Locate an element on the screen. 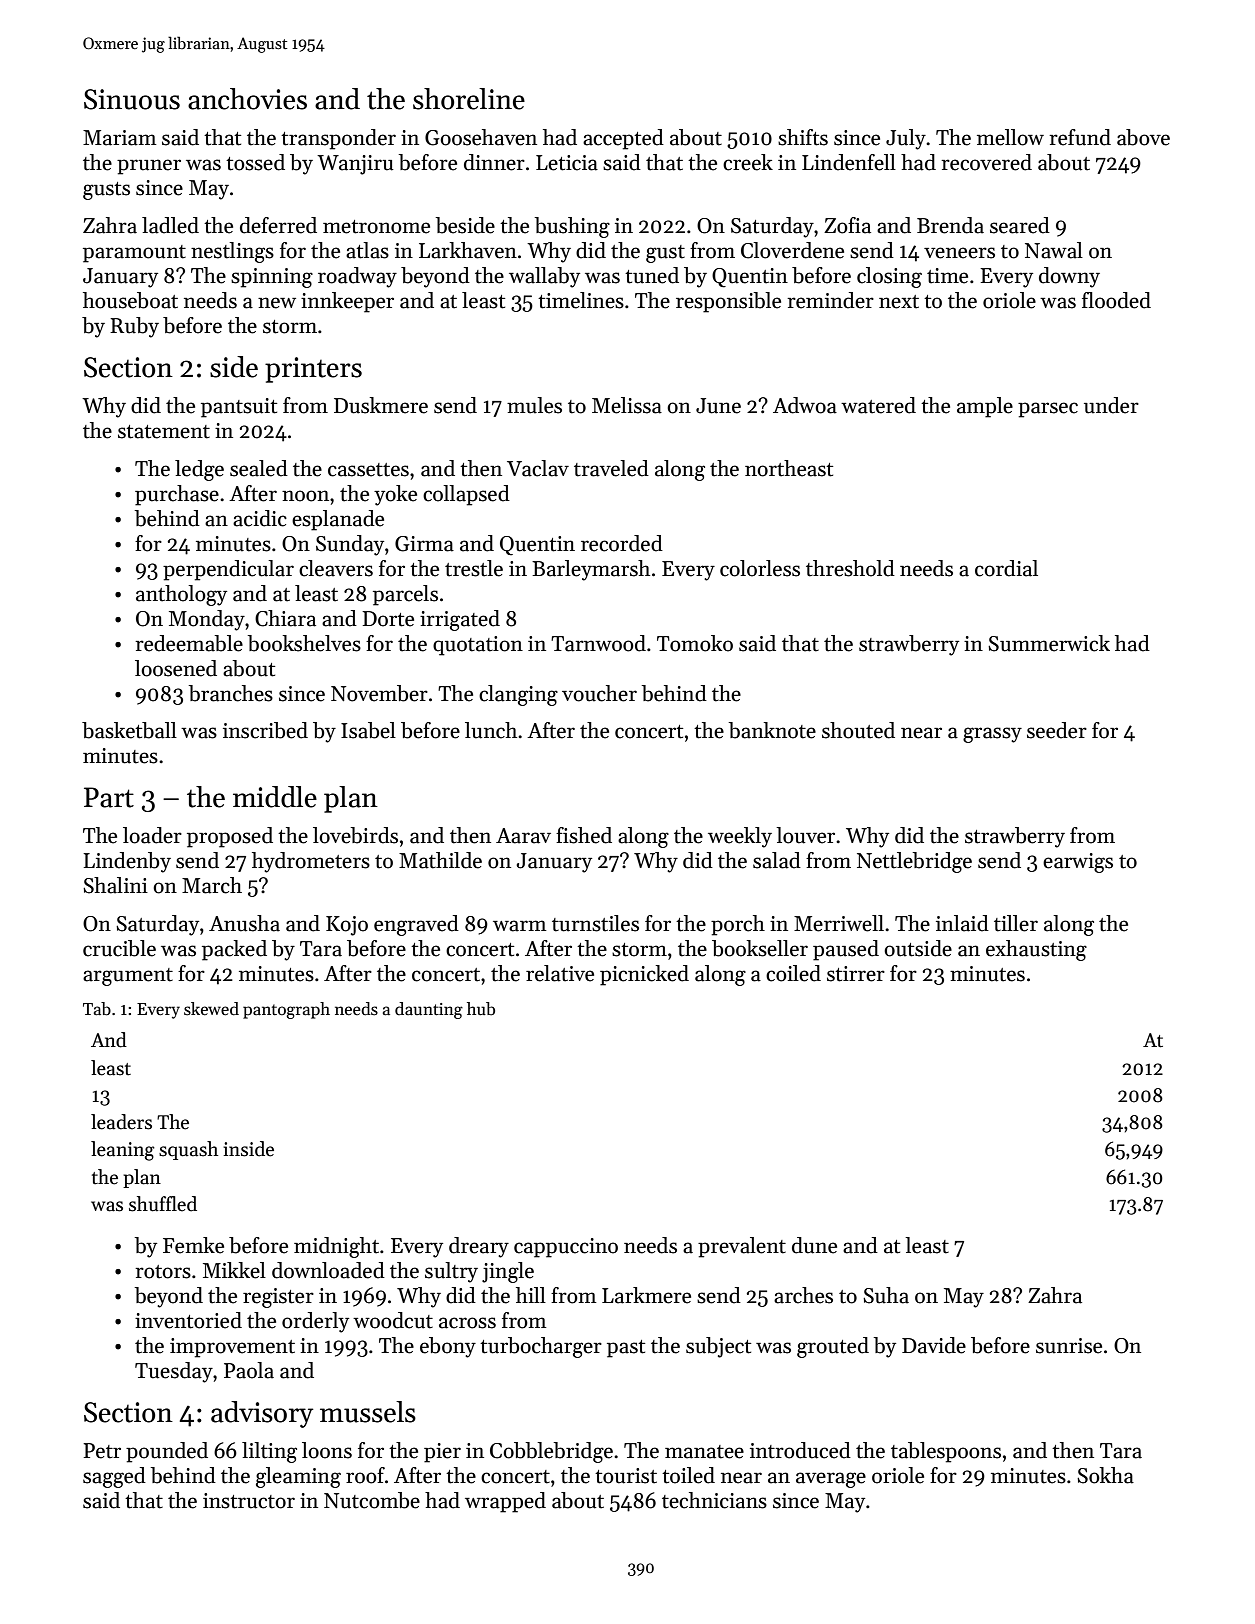 The image size is (1255, 1624). flooded is located at coordinates (1116, 300).
